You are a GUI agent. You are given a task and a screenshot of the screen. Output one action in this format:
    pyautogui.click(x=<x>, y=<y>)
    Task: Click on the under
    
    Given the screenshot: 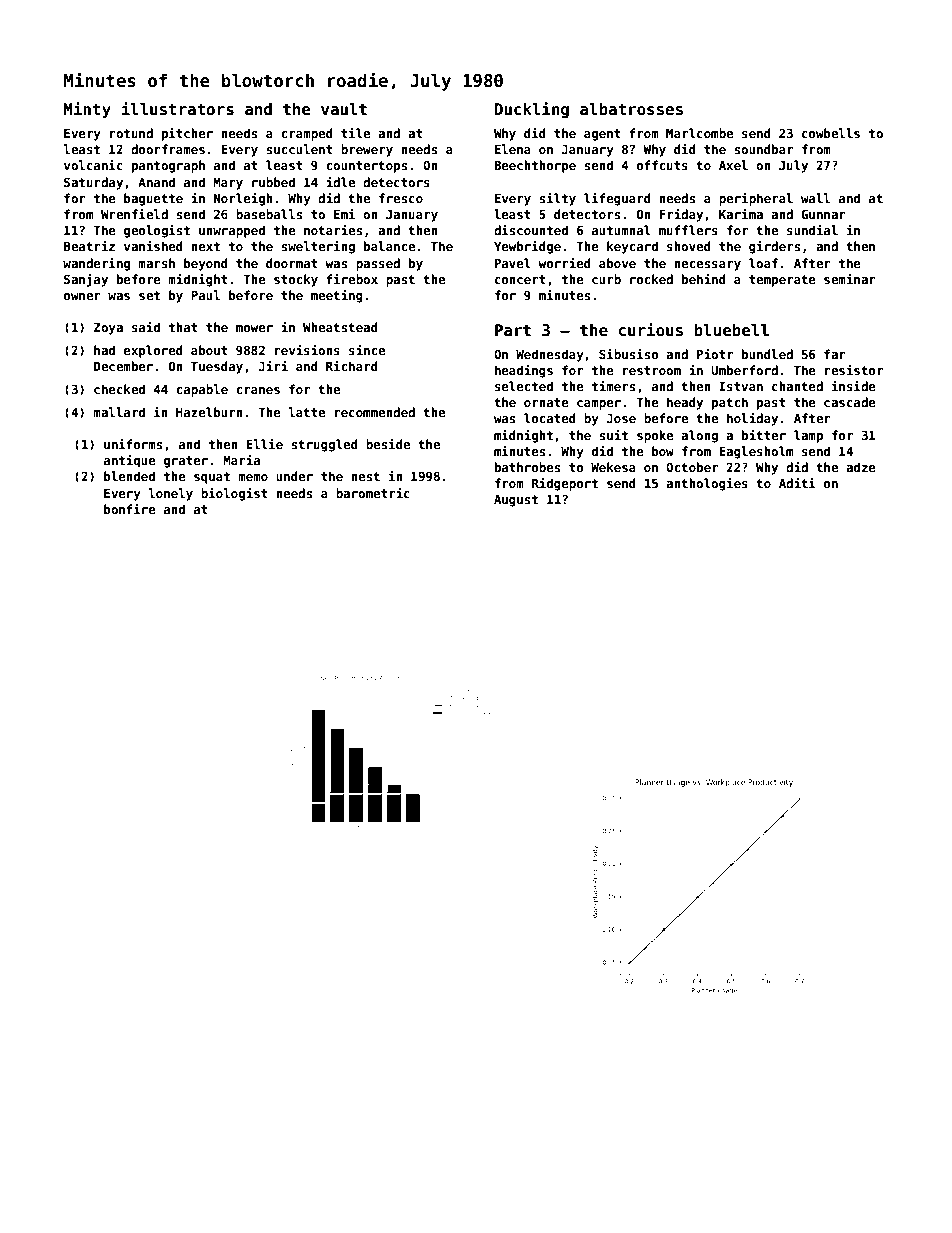 What is the action you would take?
    pyautogui.click(x=294, y=476)
